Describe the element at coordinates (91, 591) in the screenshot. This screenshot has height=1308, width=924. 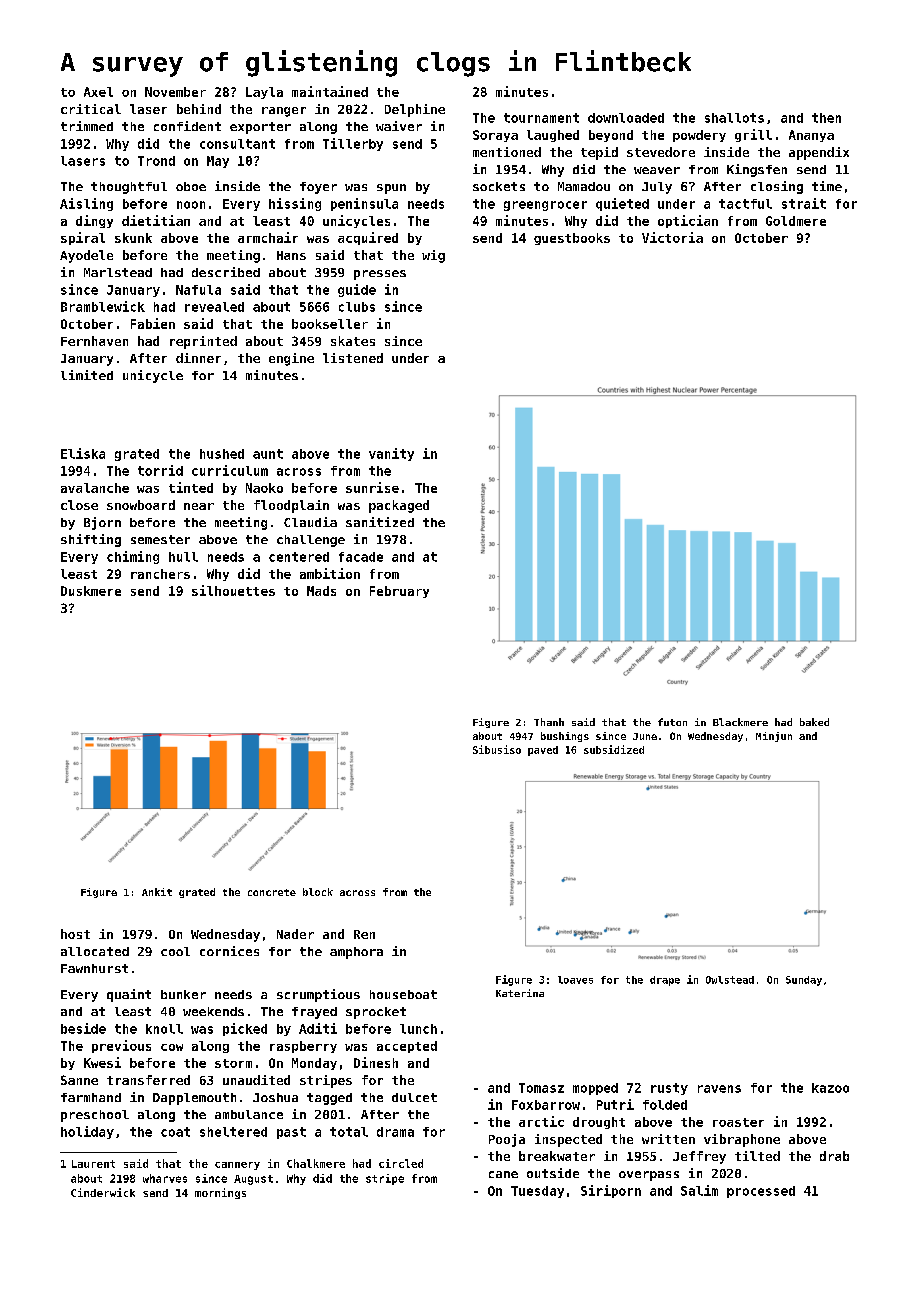
I see `Duskmere` at that location.
